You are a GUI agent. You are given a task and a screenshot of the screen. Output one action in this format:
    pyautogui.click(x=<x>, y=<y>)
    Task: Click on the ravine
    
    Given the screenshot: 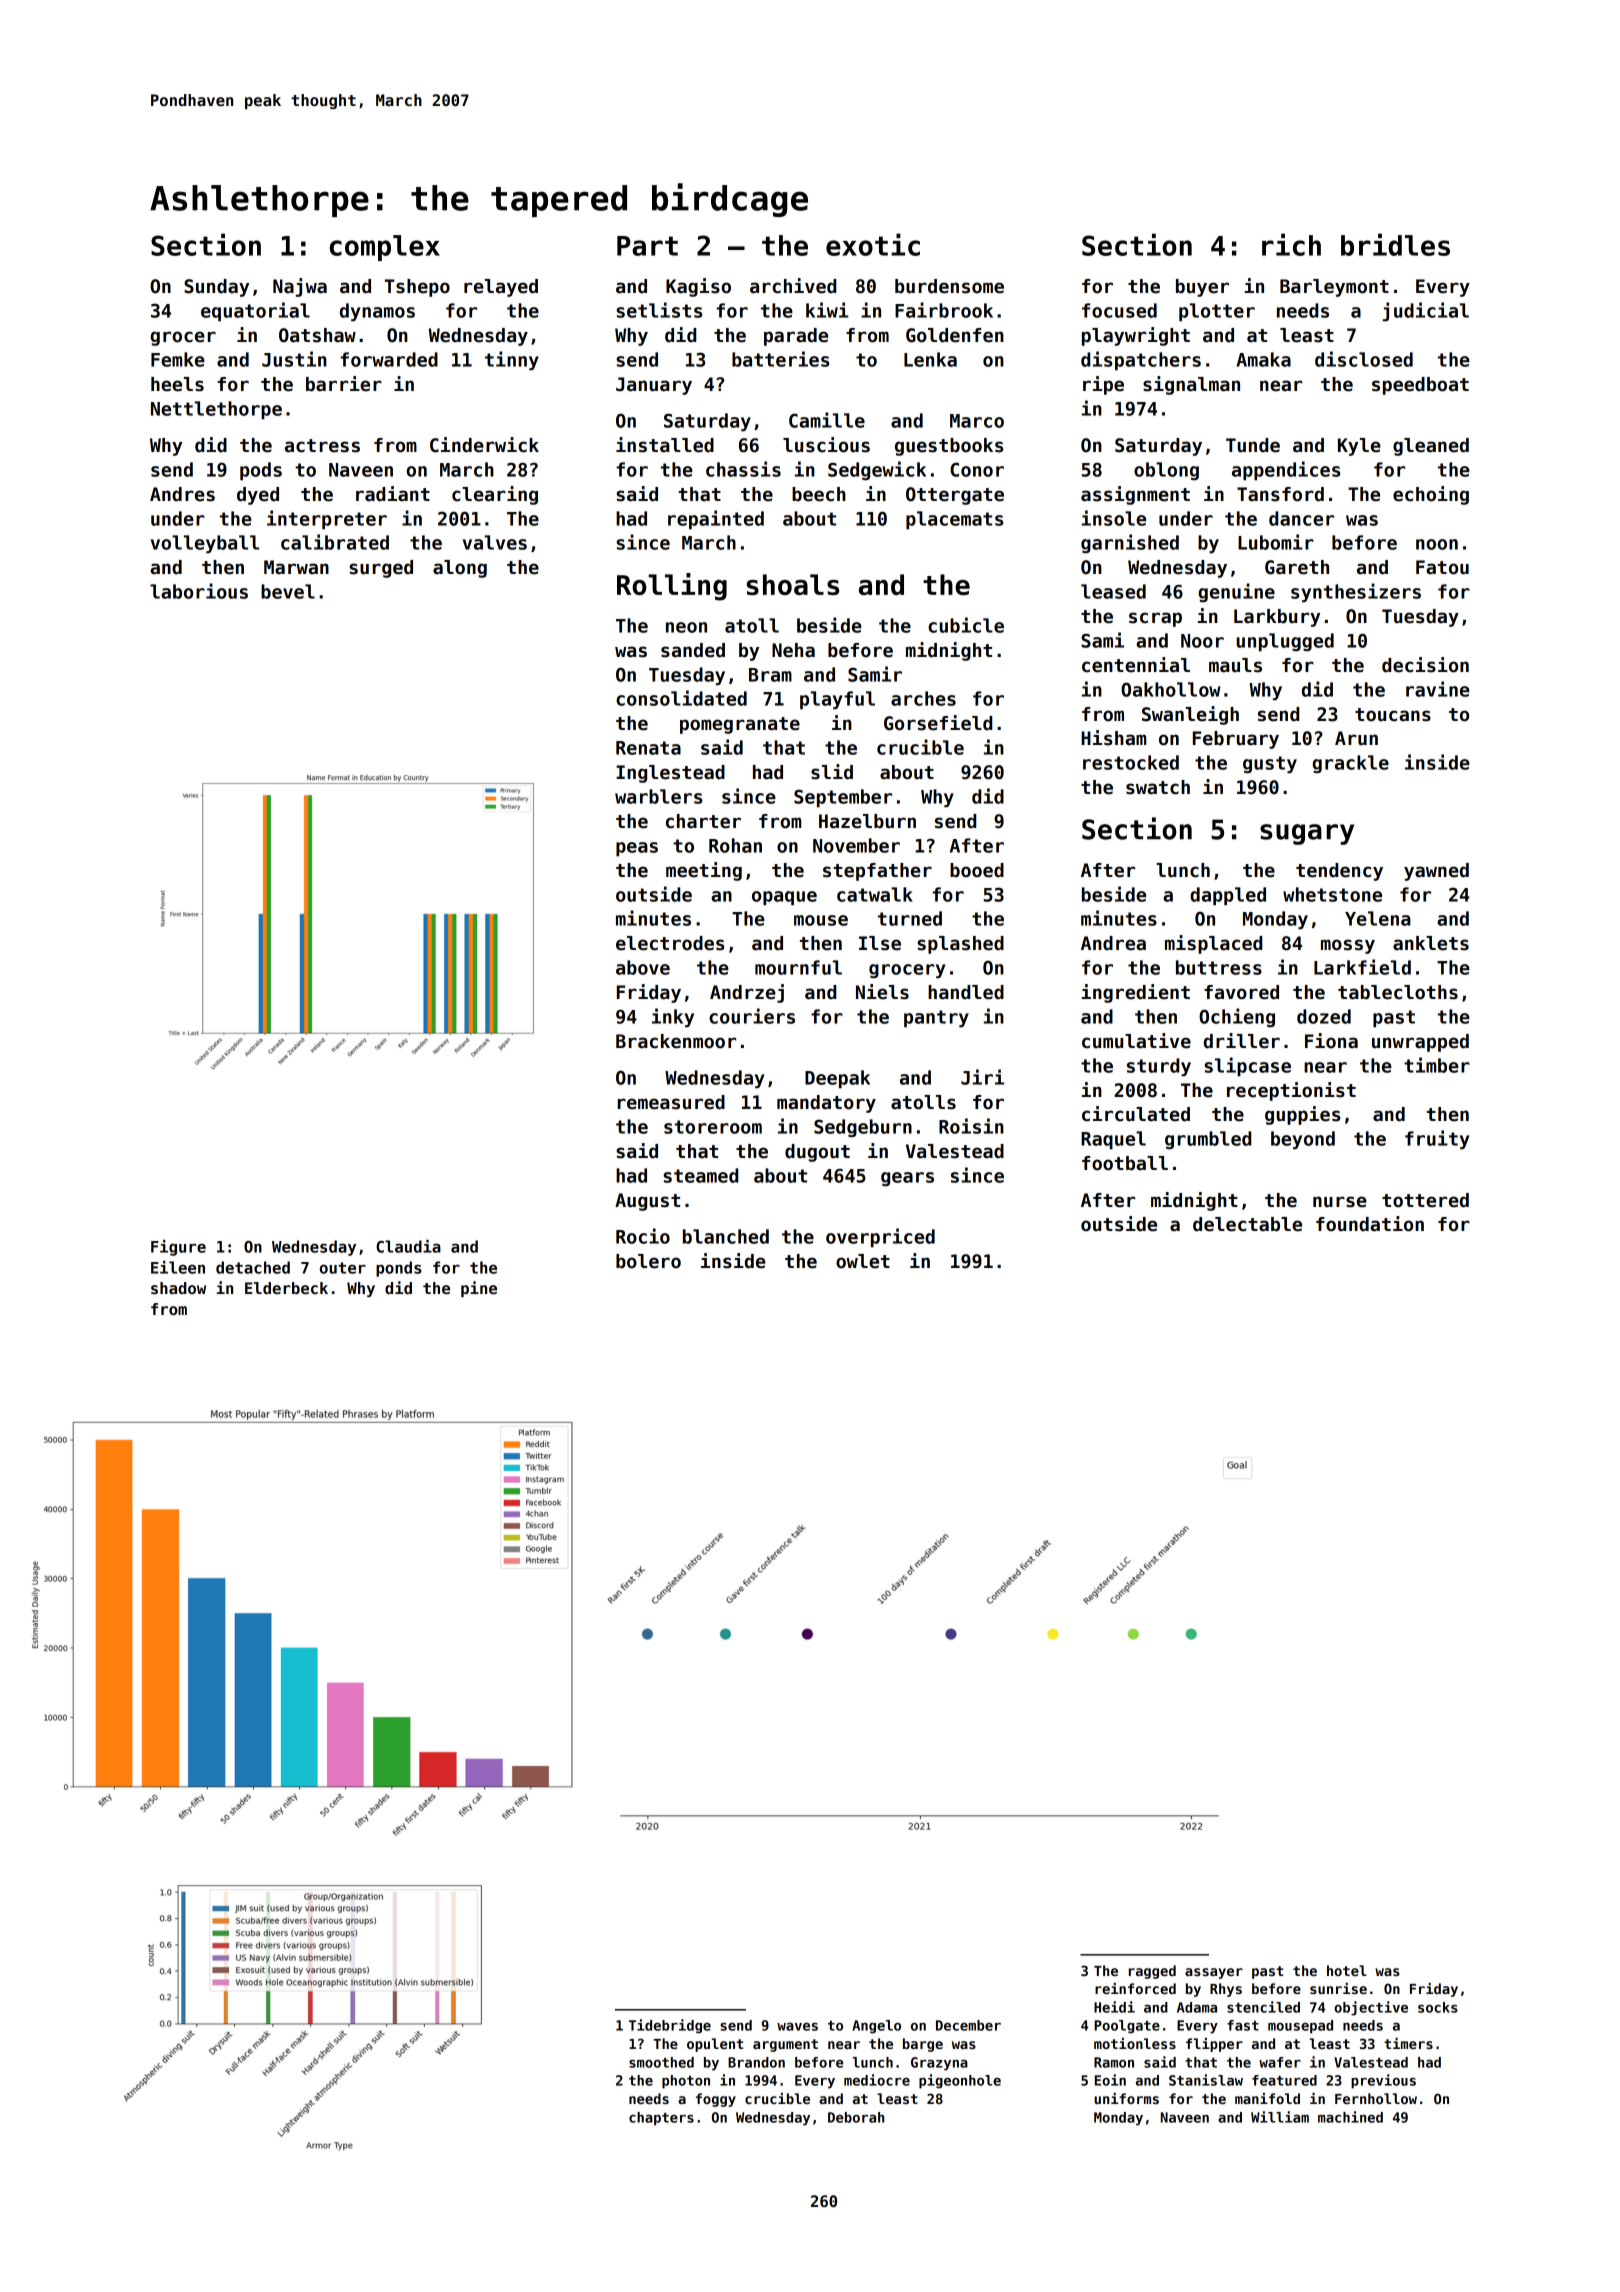 What is the action you would take?
    pyautogui.click(x=1438, y=689)
